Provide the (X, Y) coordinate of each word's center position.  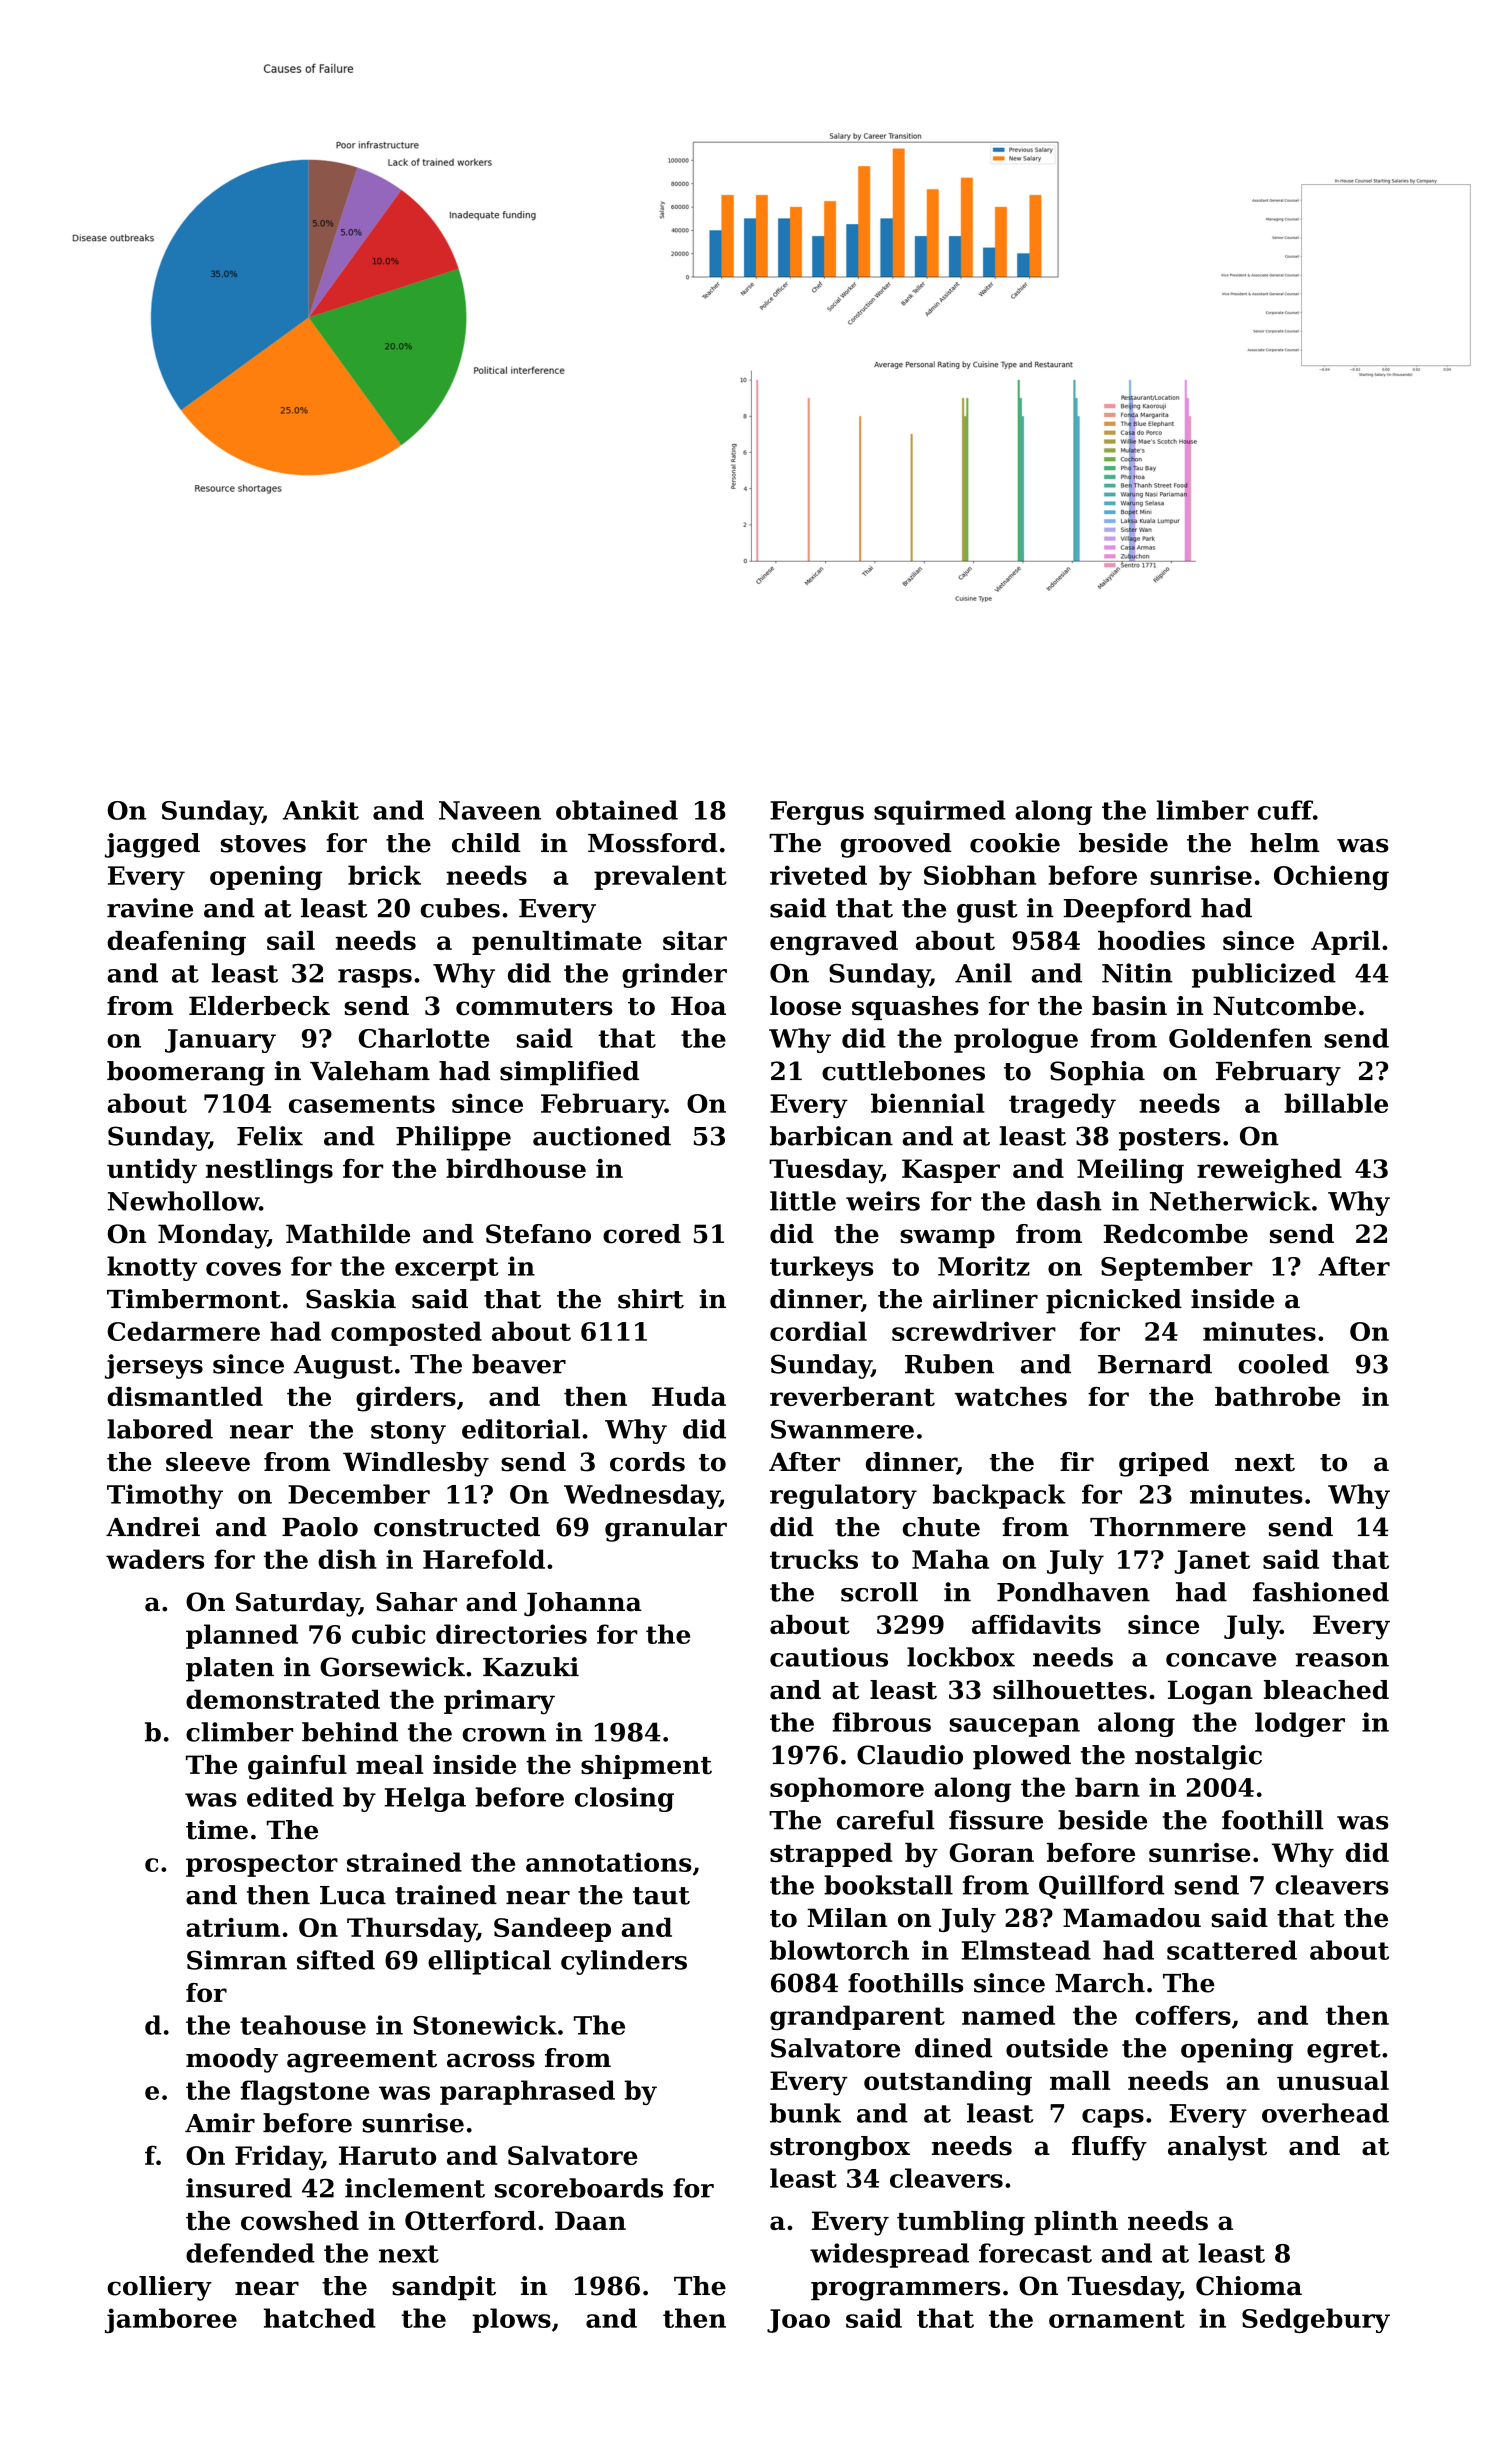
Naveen (490, 810)
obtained (617, 810)
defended (250, 2253)
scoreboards (579, 2188)
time (217, 1830)
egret (1344, 2051)
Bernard (1155, 1364)
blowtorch (839, 1950)
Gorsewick (392, 1667)
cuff (1285, 810)
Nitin (1137, 973)
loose (805, 1006)
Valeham (370, 1071)
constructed (457, 1527)
